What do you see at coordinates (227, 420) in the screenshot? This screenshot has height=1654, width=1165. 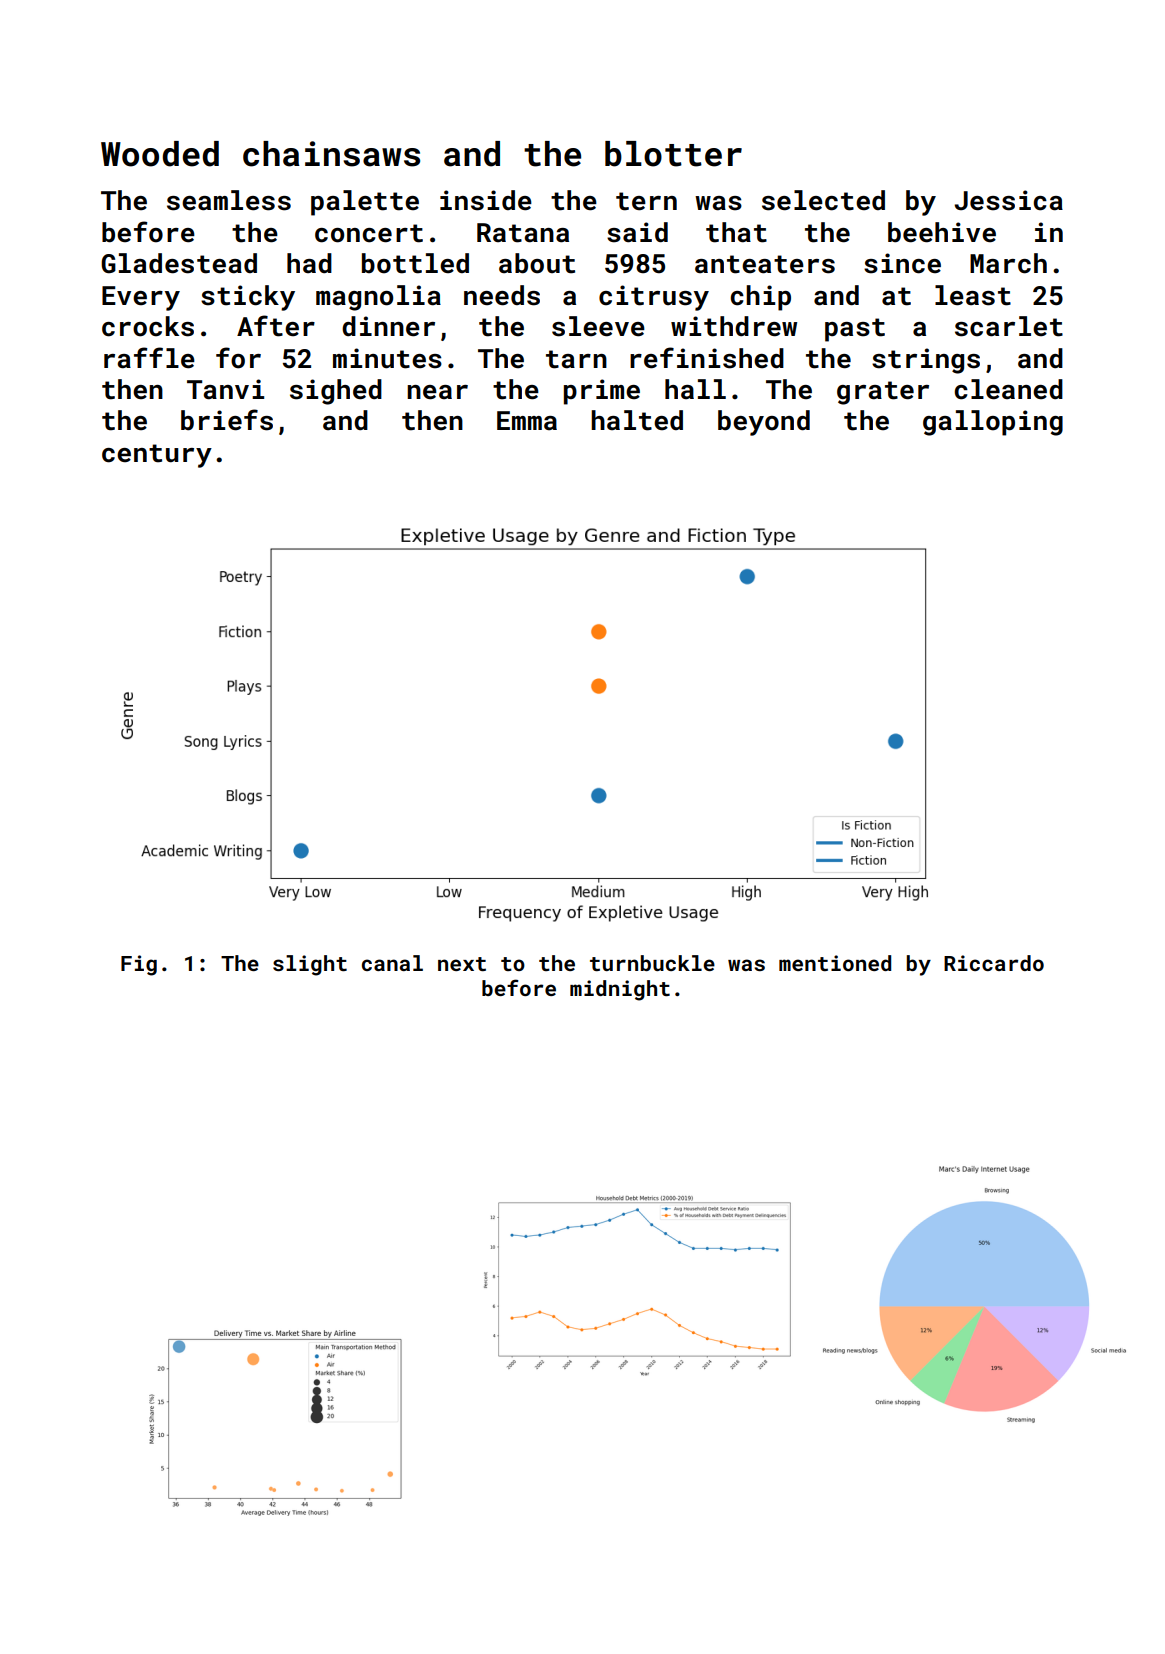 I see `briefs` at bounding box center [227, 420].
